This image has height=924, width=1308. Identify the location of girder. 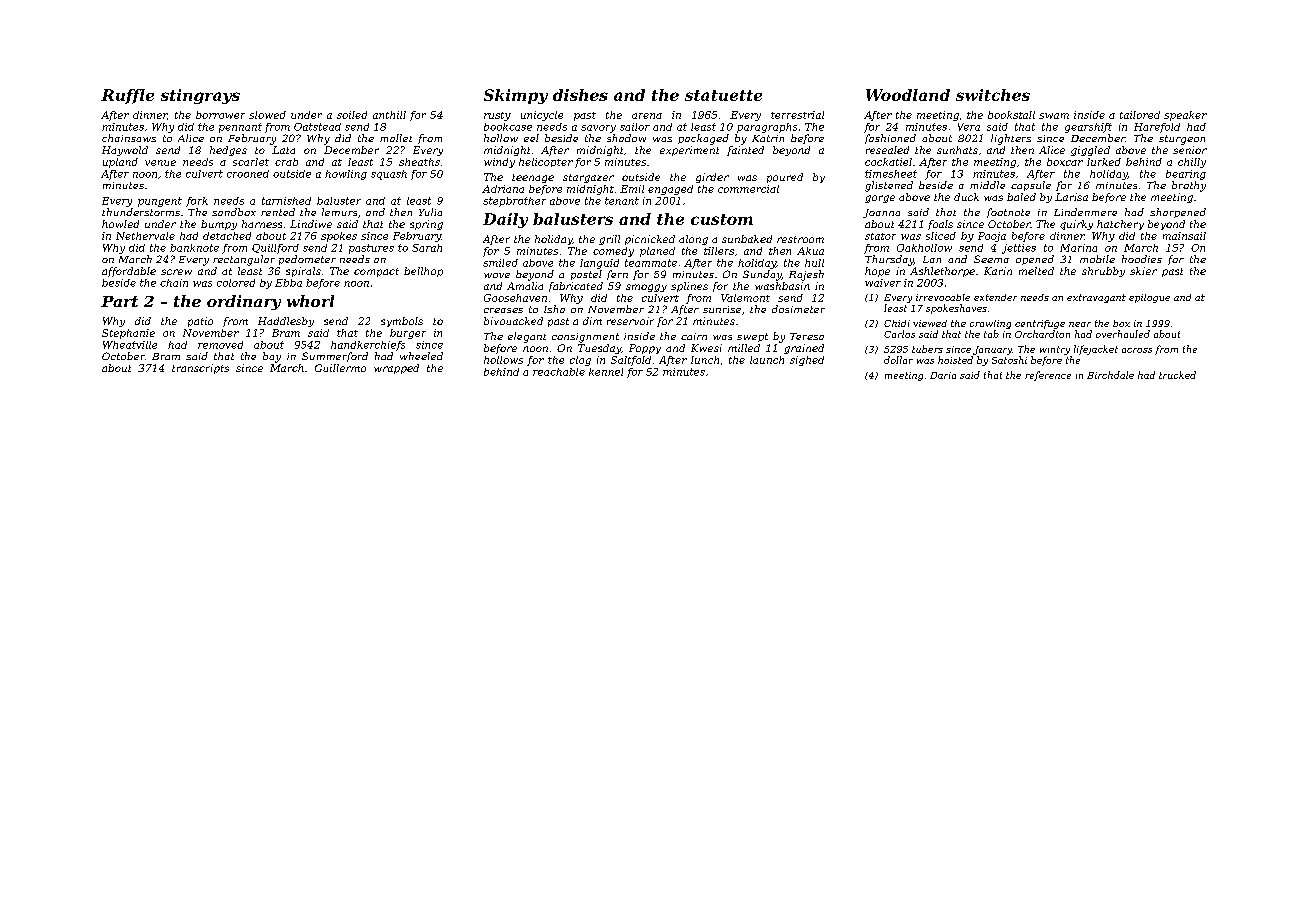
(712, 178).
